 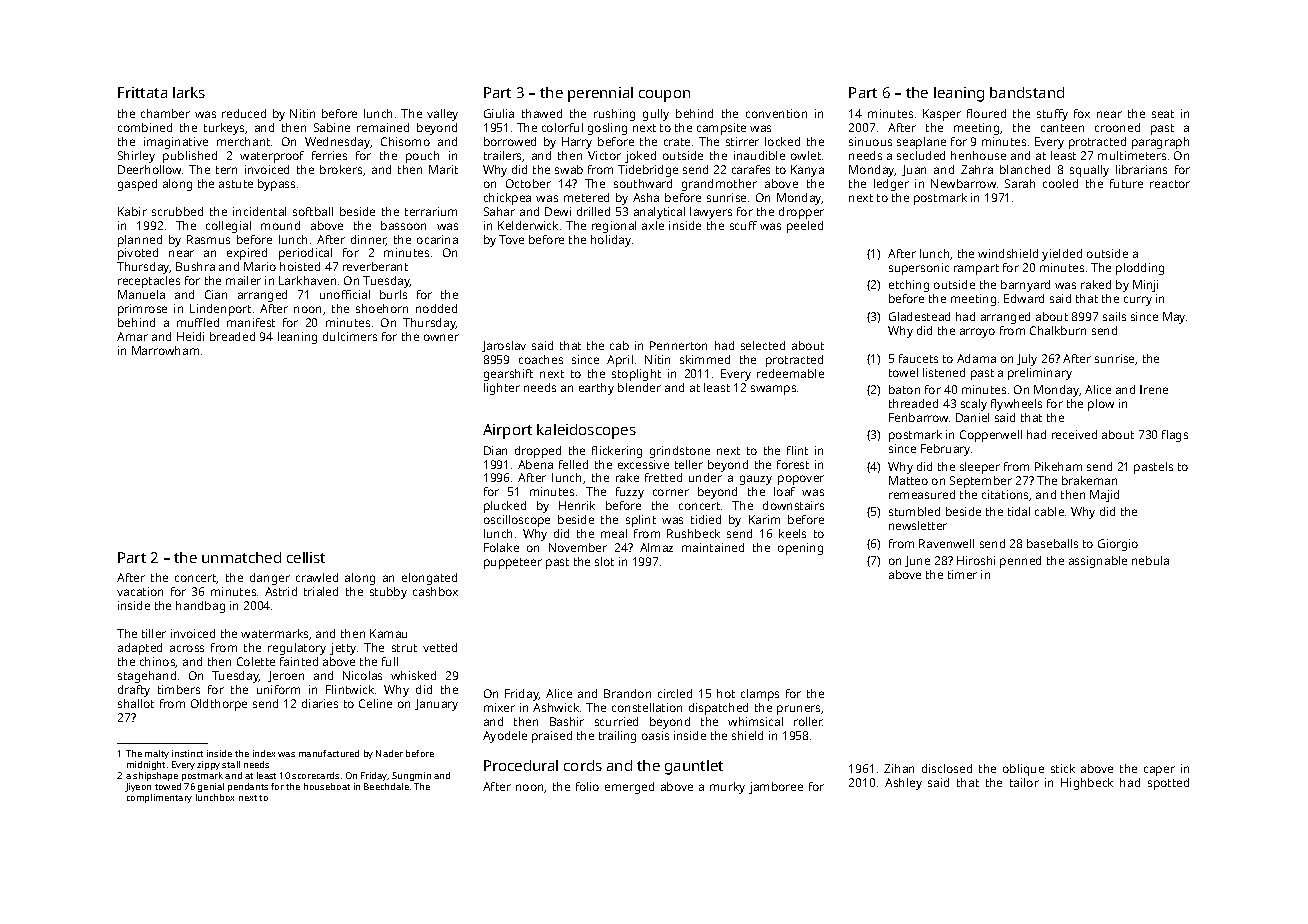 I want to click on flywheels, so click(x=1016, y=405).
